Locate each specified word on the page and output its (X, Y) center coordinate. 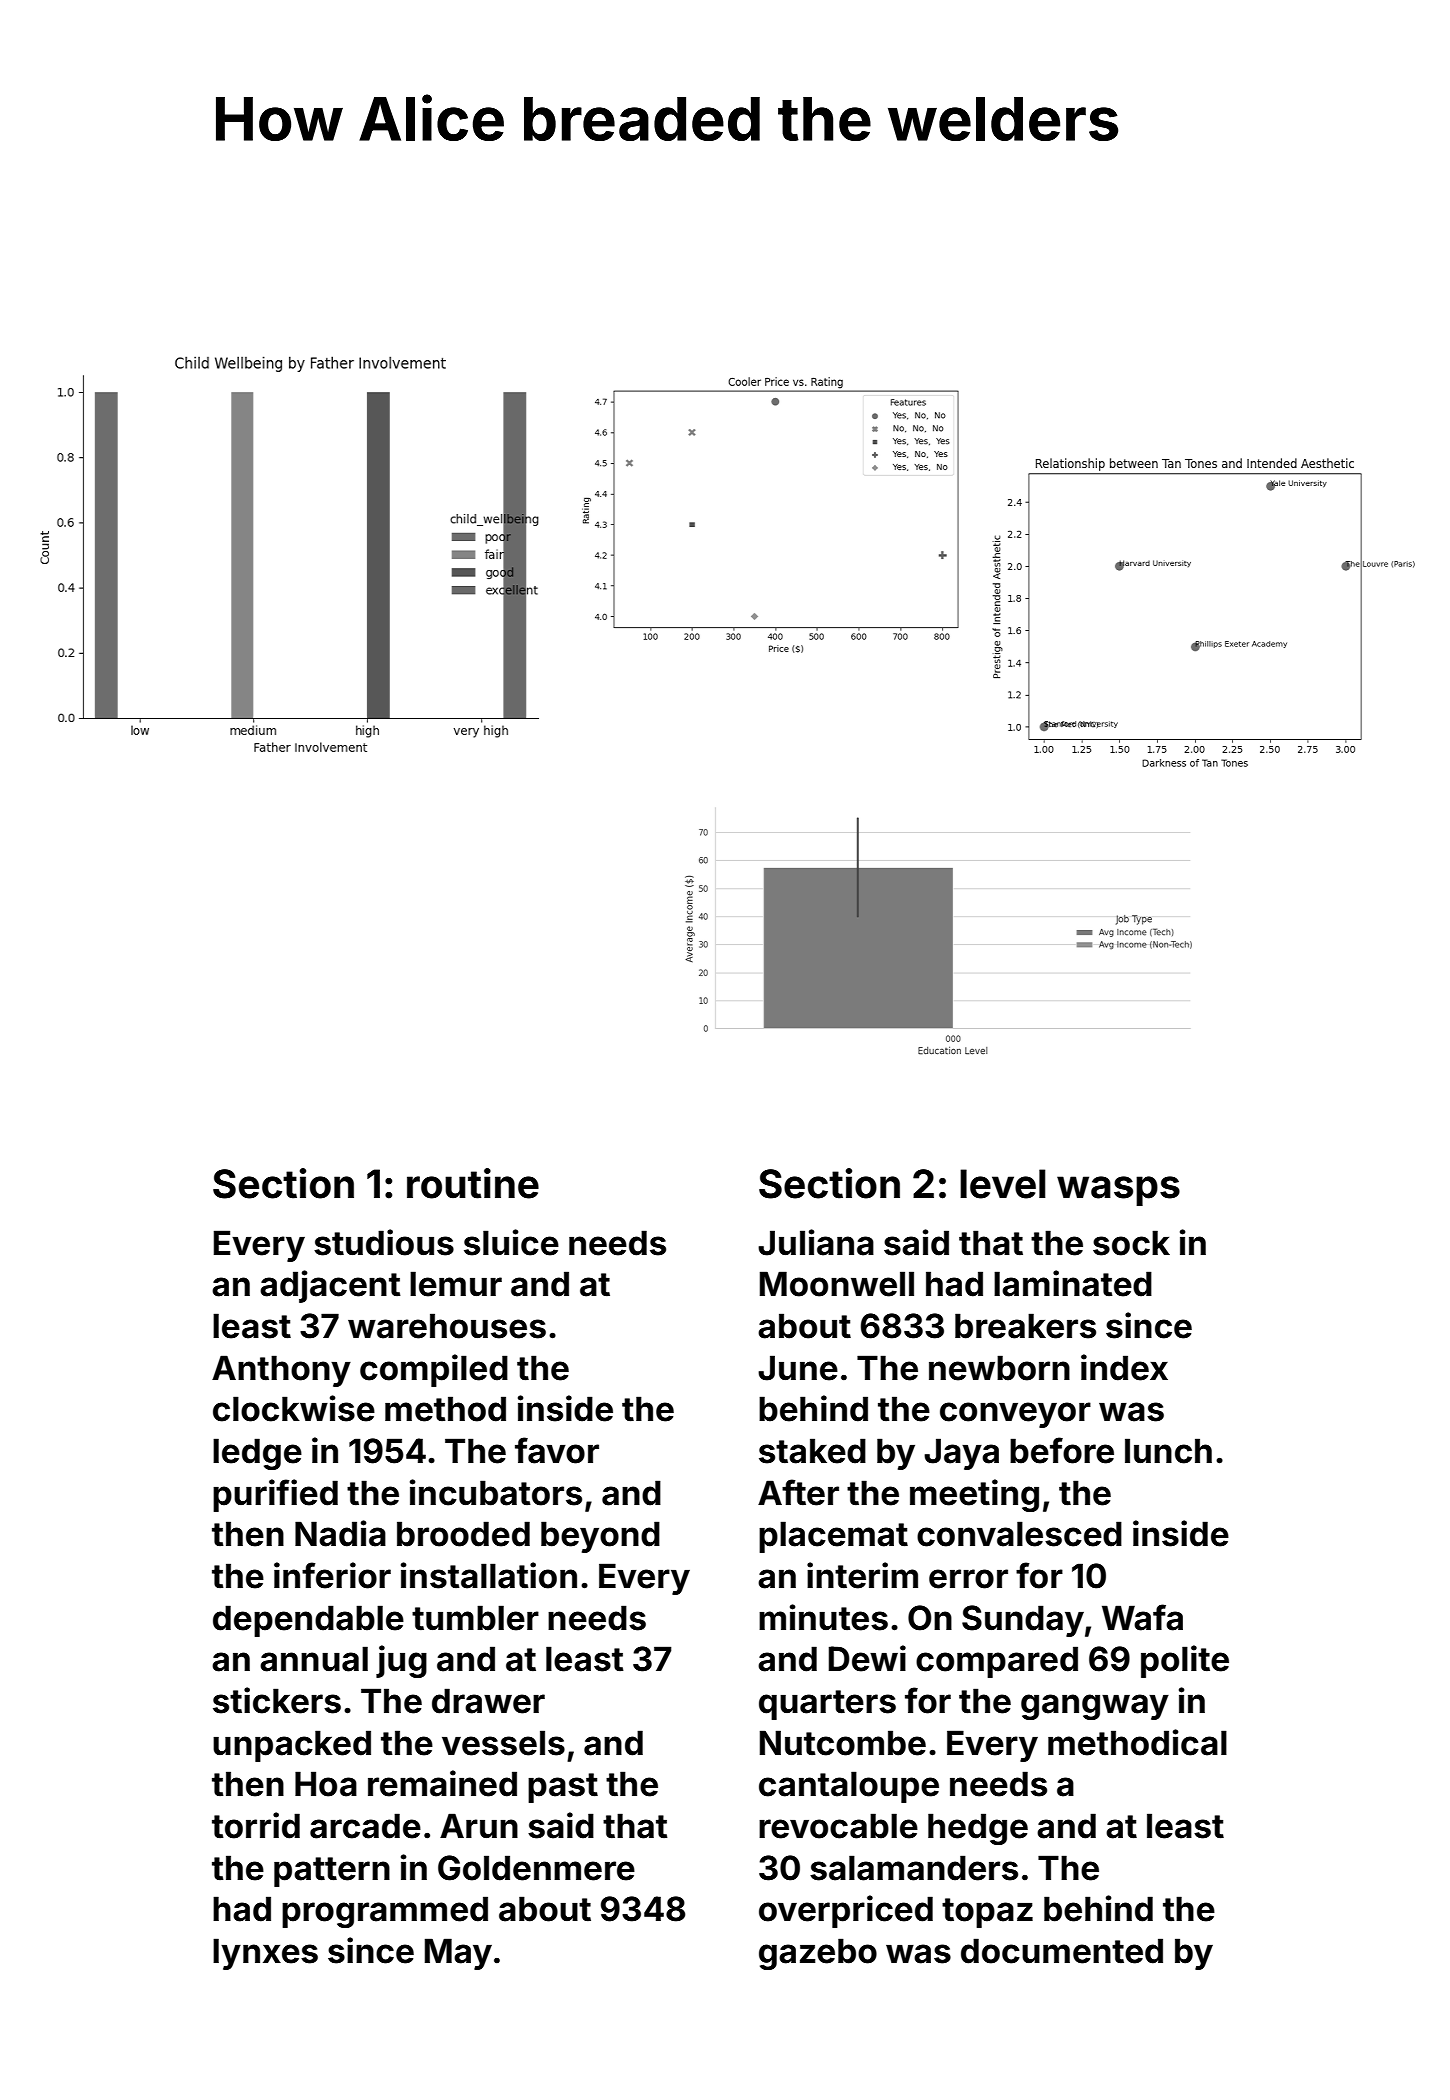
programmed (385, 1912)
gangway (1095, 1707)
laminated (1073, 1283)
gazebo (818, 1954)
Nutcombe (843, 1743)
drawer (488, 1701)
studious (384, 1242)
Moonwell (837, 1284)
